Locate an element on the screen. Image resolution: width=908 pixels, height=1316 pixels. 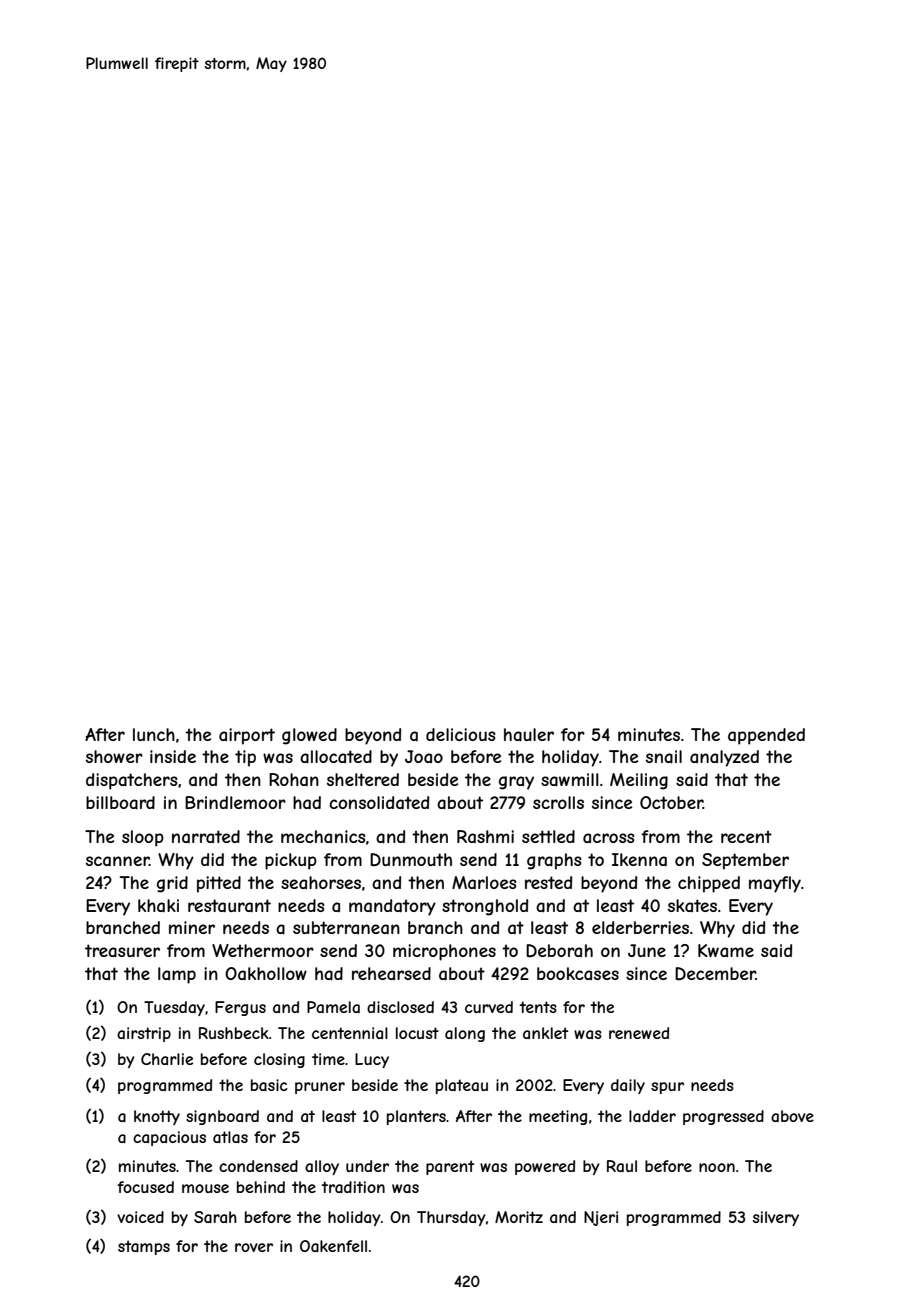
rehearsed is located at coordinates (391, 973).
